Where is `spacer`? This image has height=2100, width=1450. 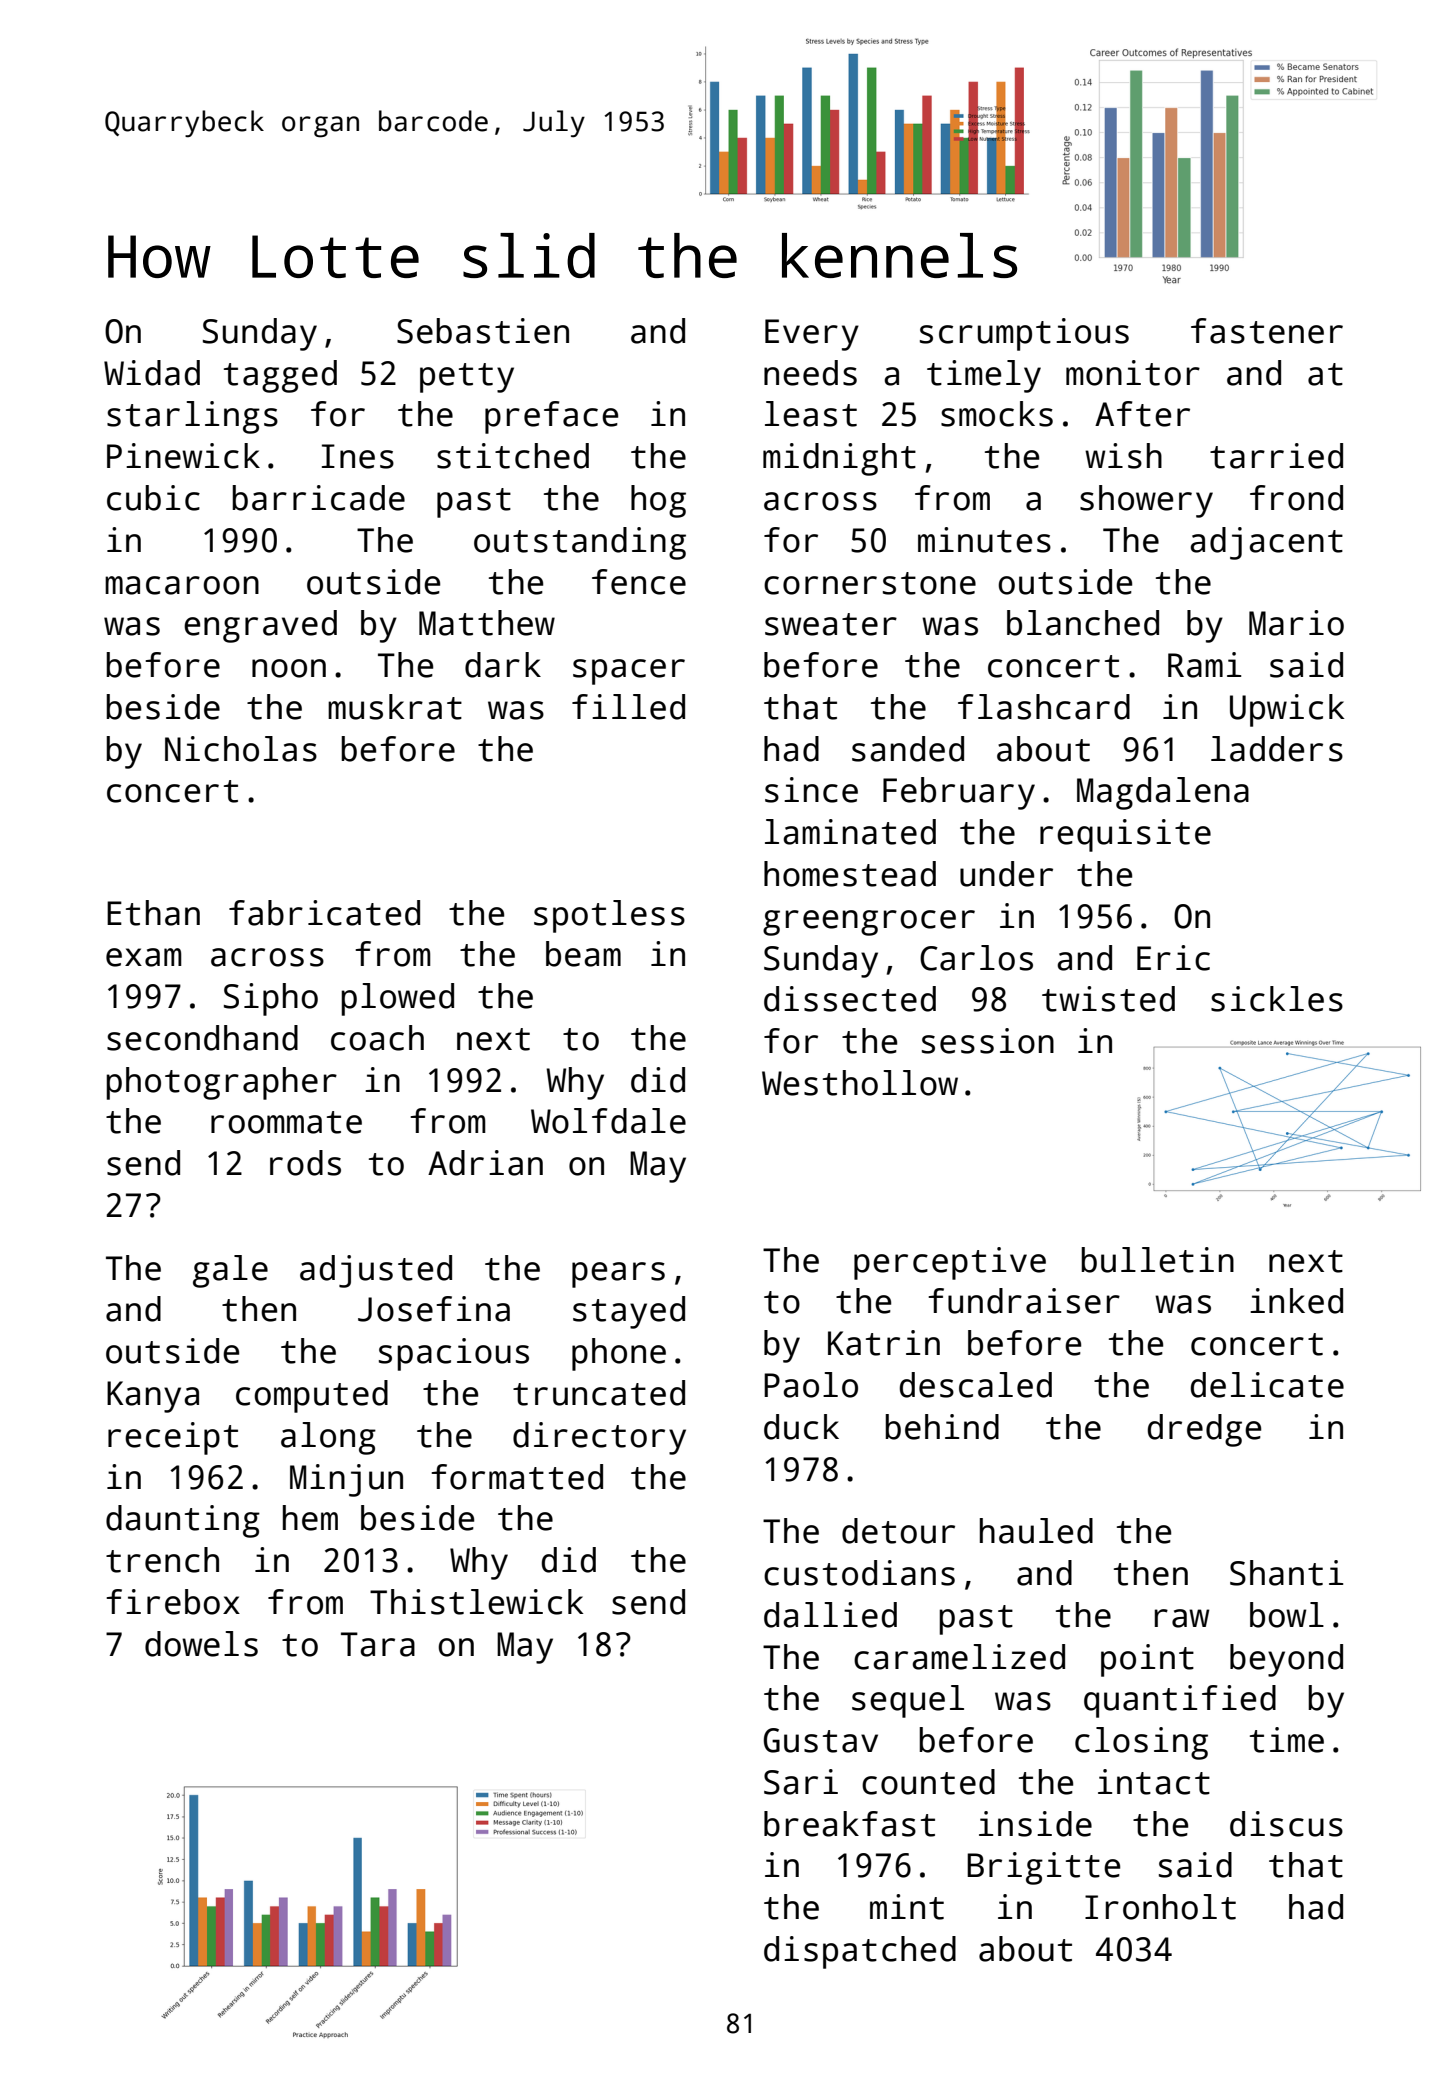 spacer is located at coordinates (629, 672).
